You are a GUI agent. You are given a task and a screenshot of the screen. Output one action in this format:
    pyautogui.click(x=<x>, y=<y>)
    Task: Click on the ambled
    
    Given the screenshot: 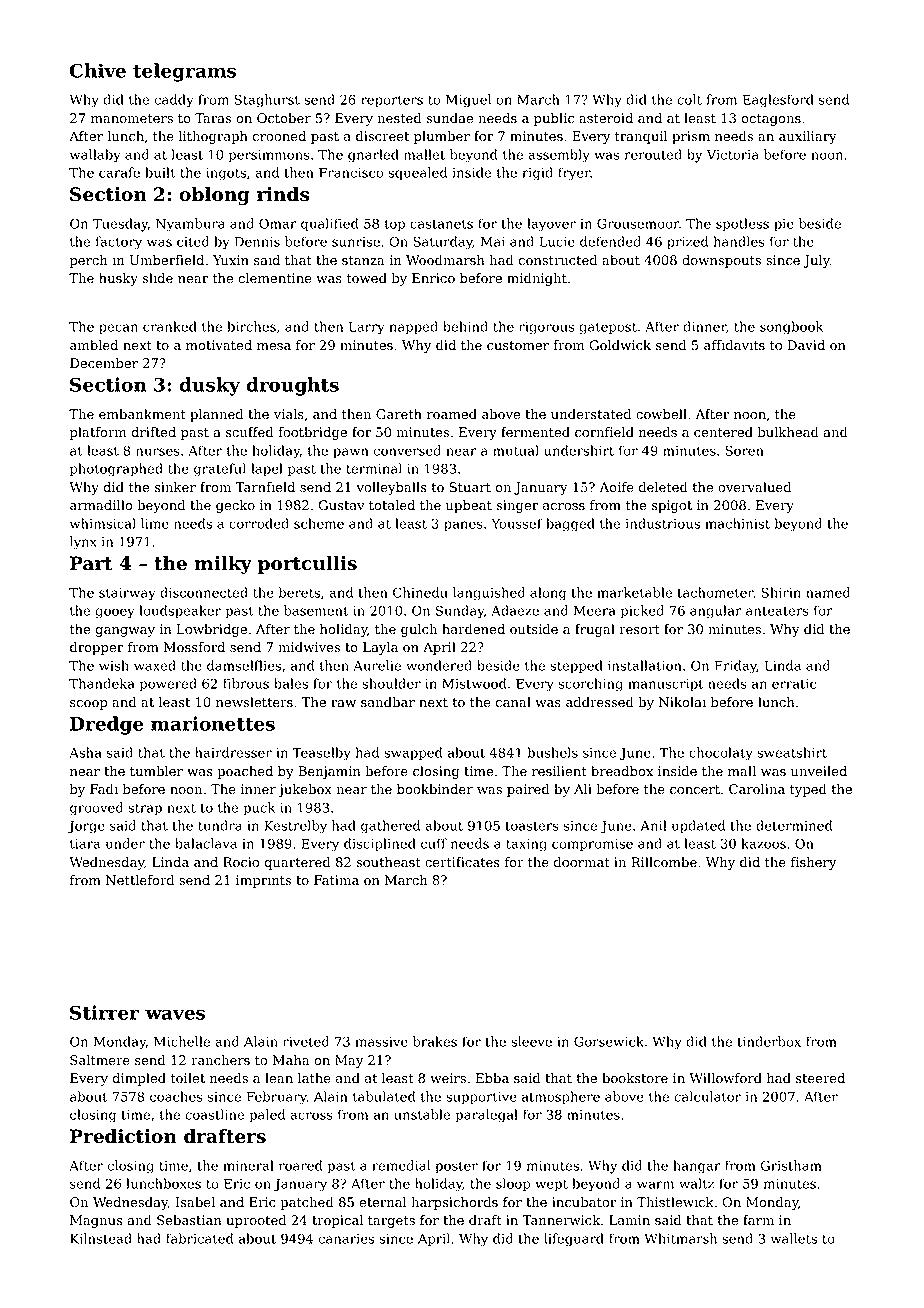 What is the action you would take?
    pyautogui.click(x=94, y=345)
